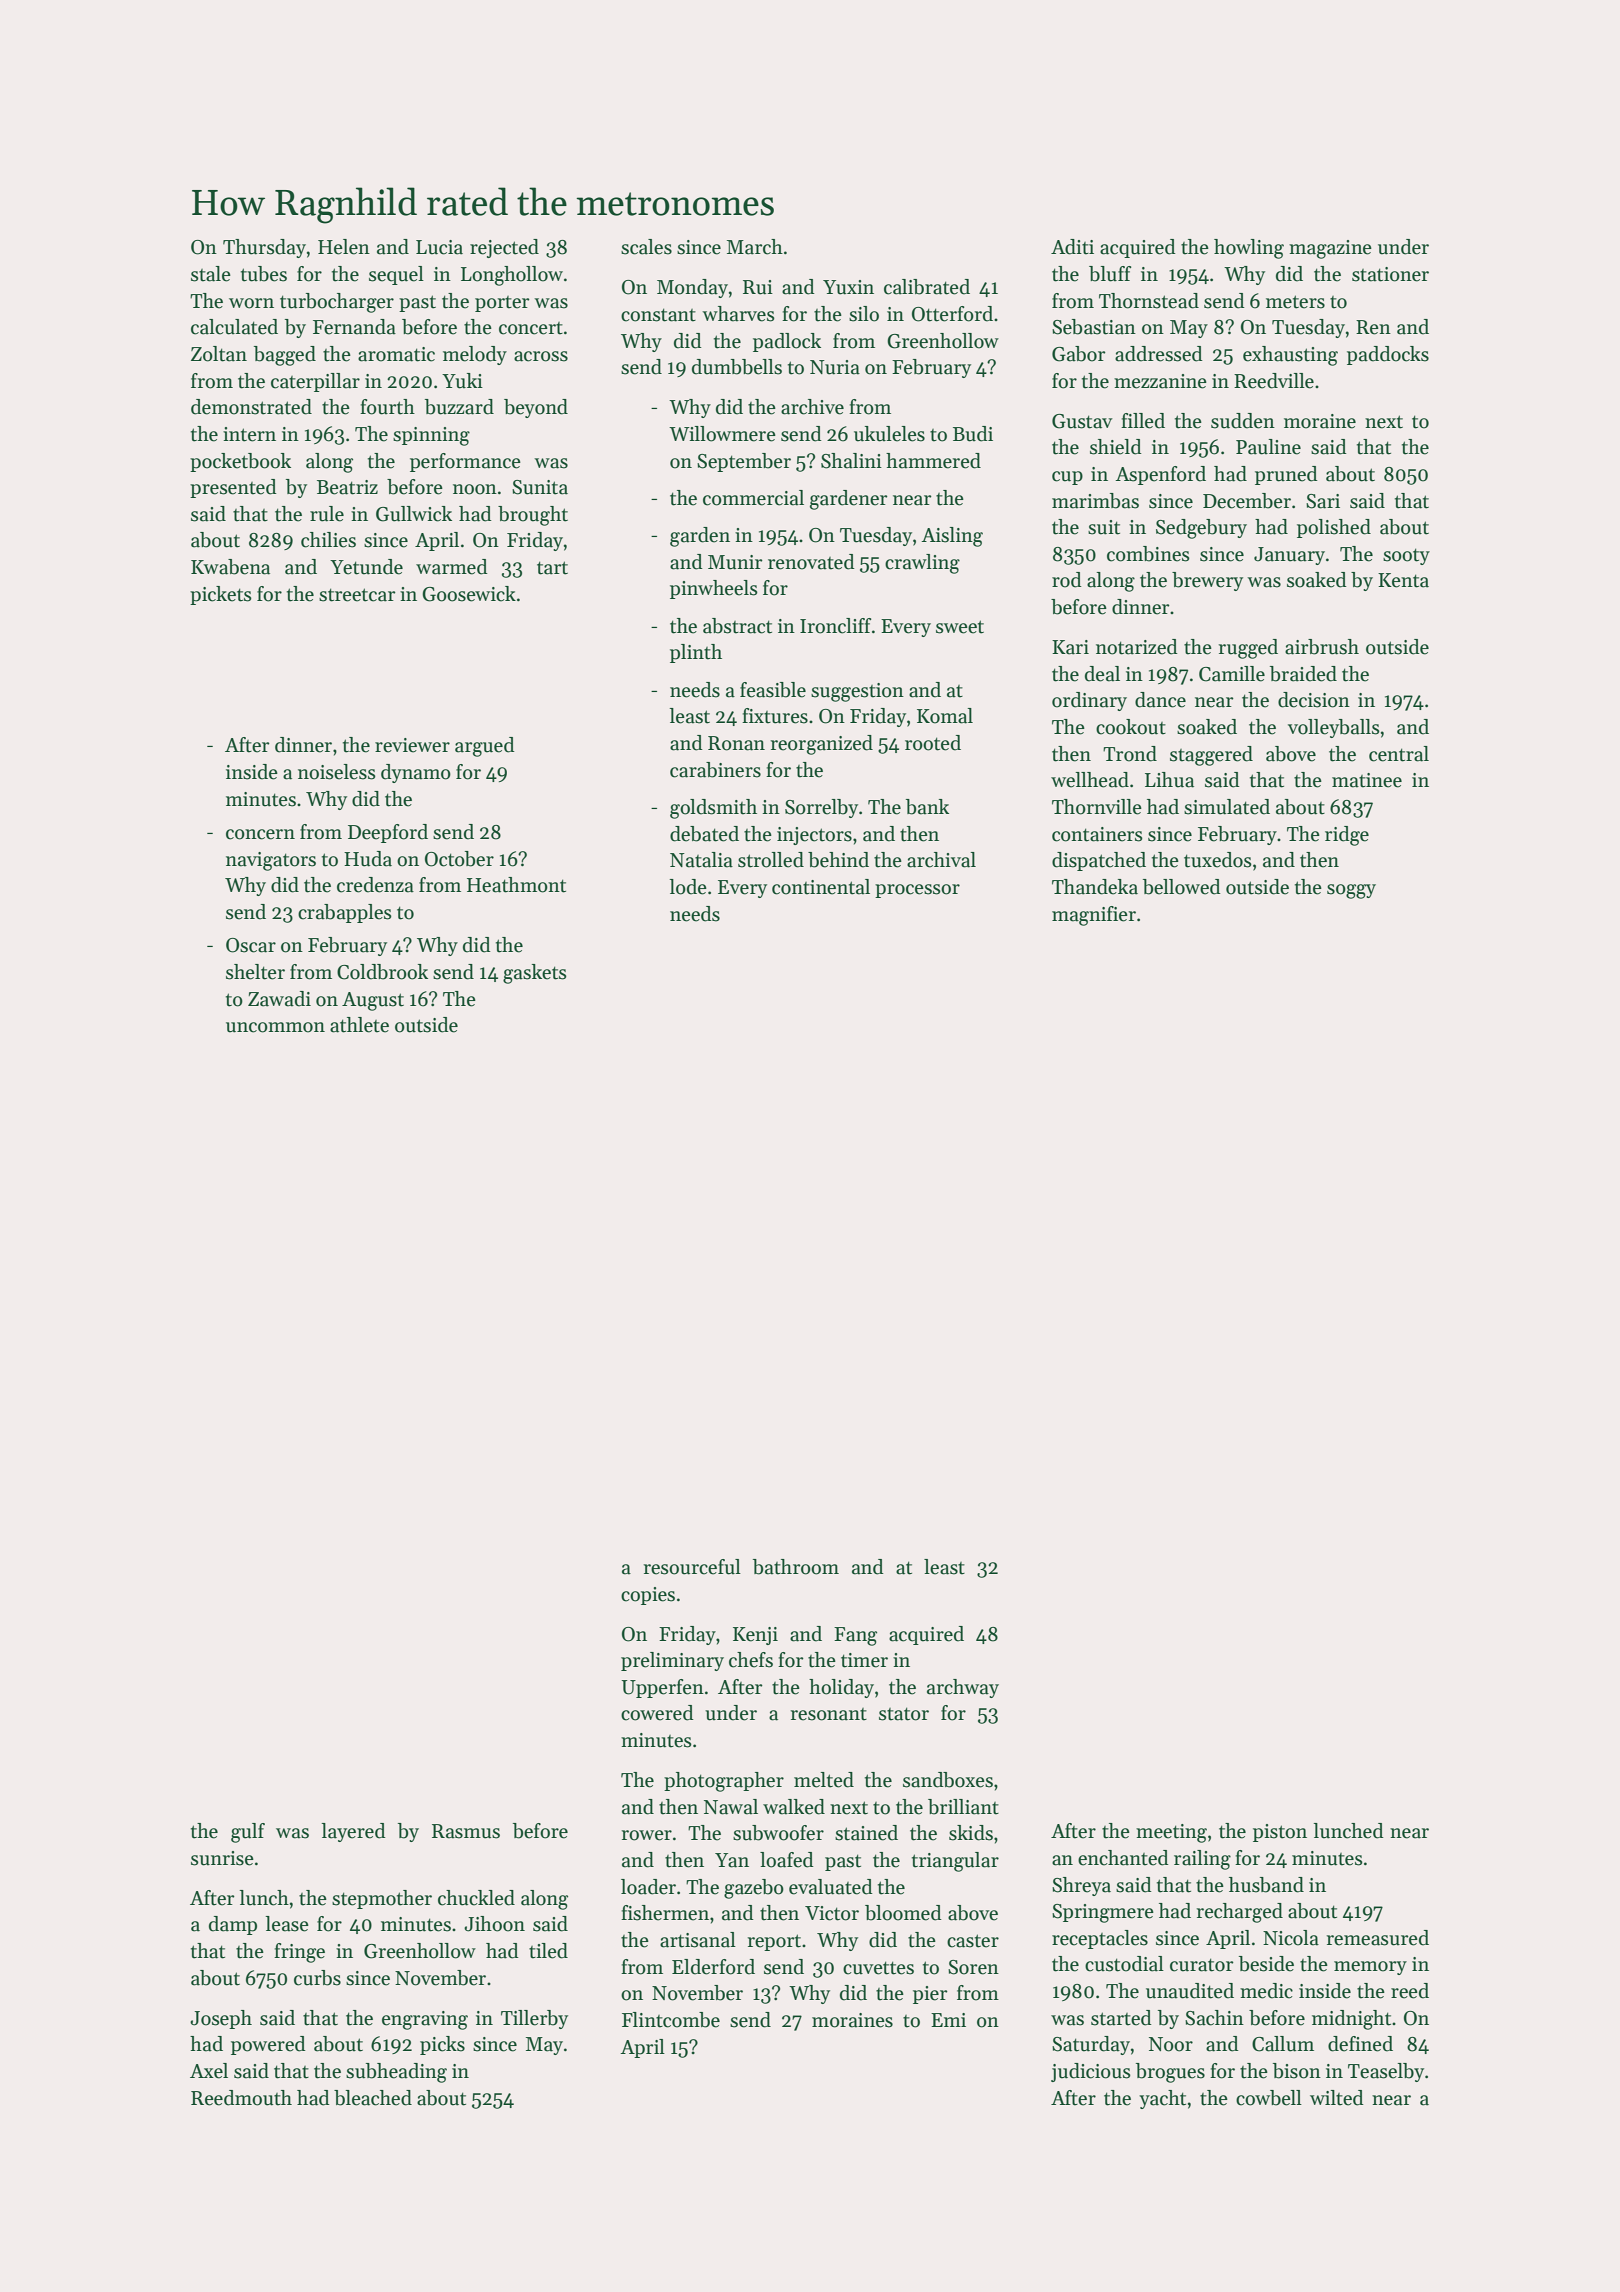  Describe the element at coordinates (248, 1833) in the page. I see `gulf` at that location.
